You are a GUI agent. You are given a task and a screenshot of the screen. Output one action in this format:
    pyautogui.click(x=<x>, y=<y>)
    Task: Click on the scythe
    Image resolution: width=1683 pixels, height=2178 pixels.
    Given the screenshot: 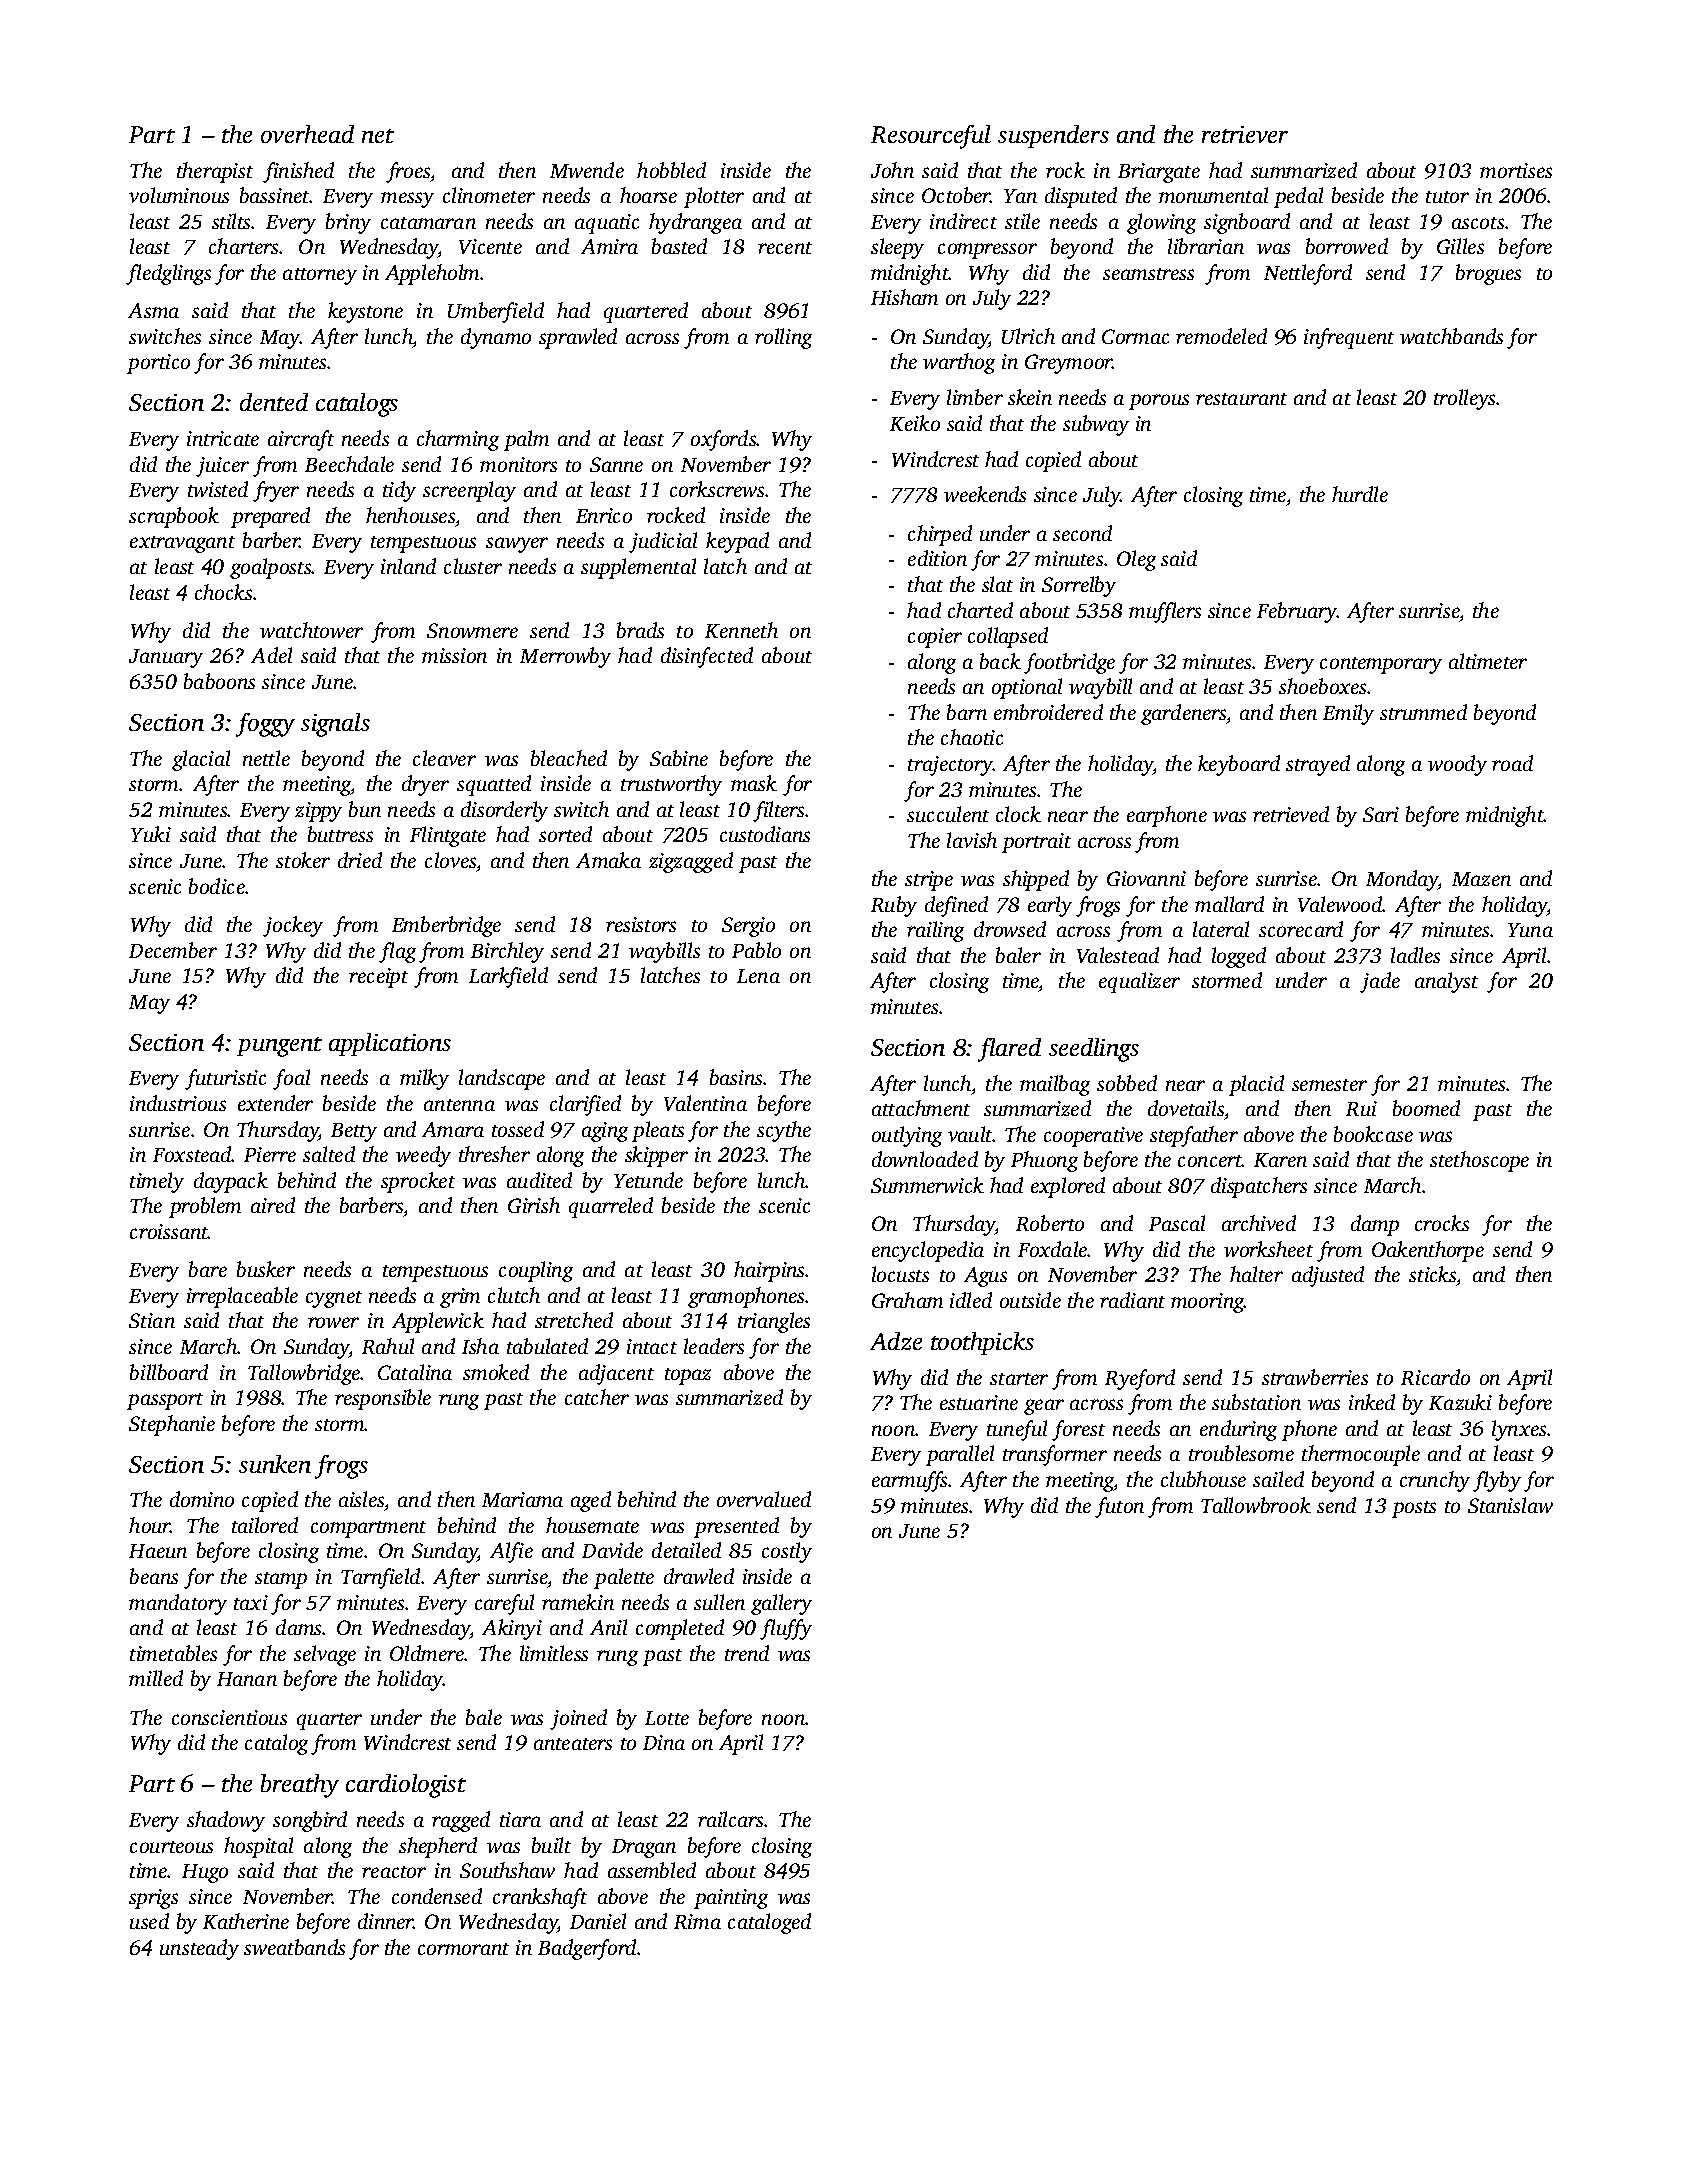 What is the action you would take?
    pyautogui.click(x=784, y=1131)
